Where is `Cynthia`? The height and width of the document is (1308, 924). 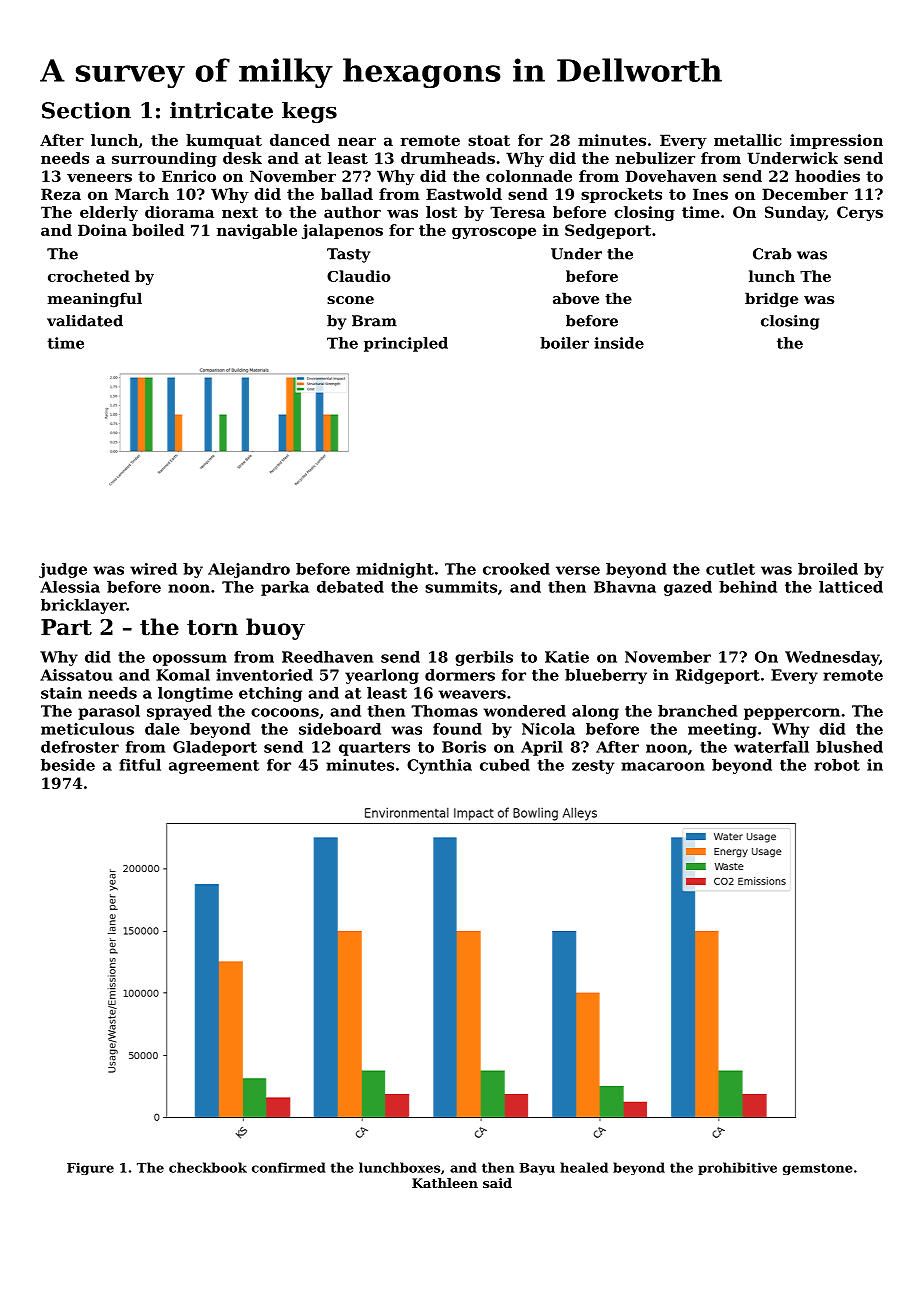
Cynthia is located at coordinates (439, 766).
